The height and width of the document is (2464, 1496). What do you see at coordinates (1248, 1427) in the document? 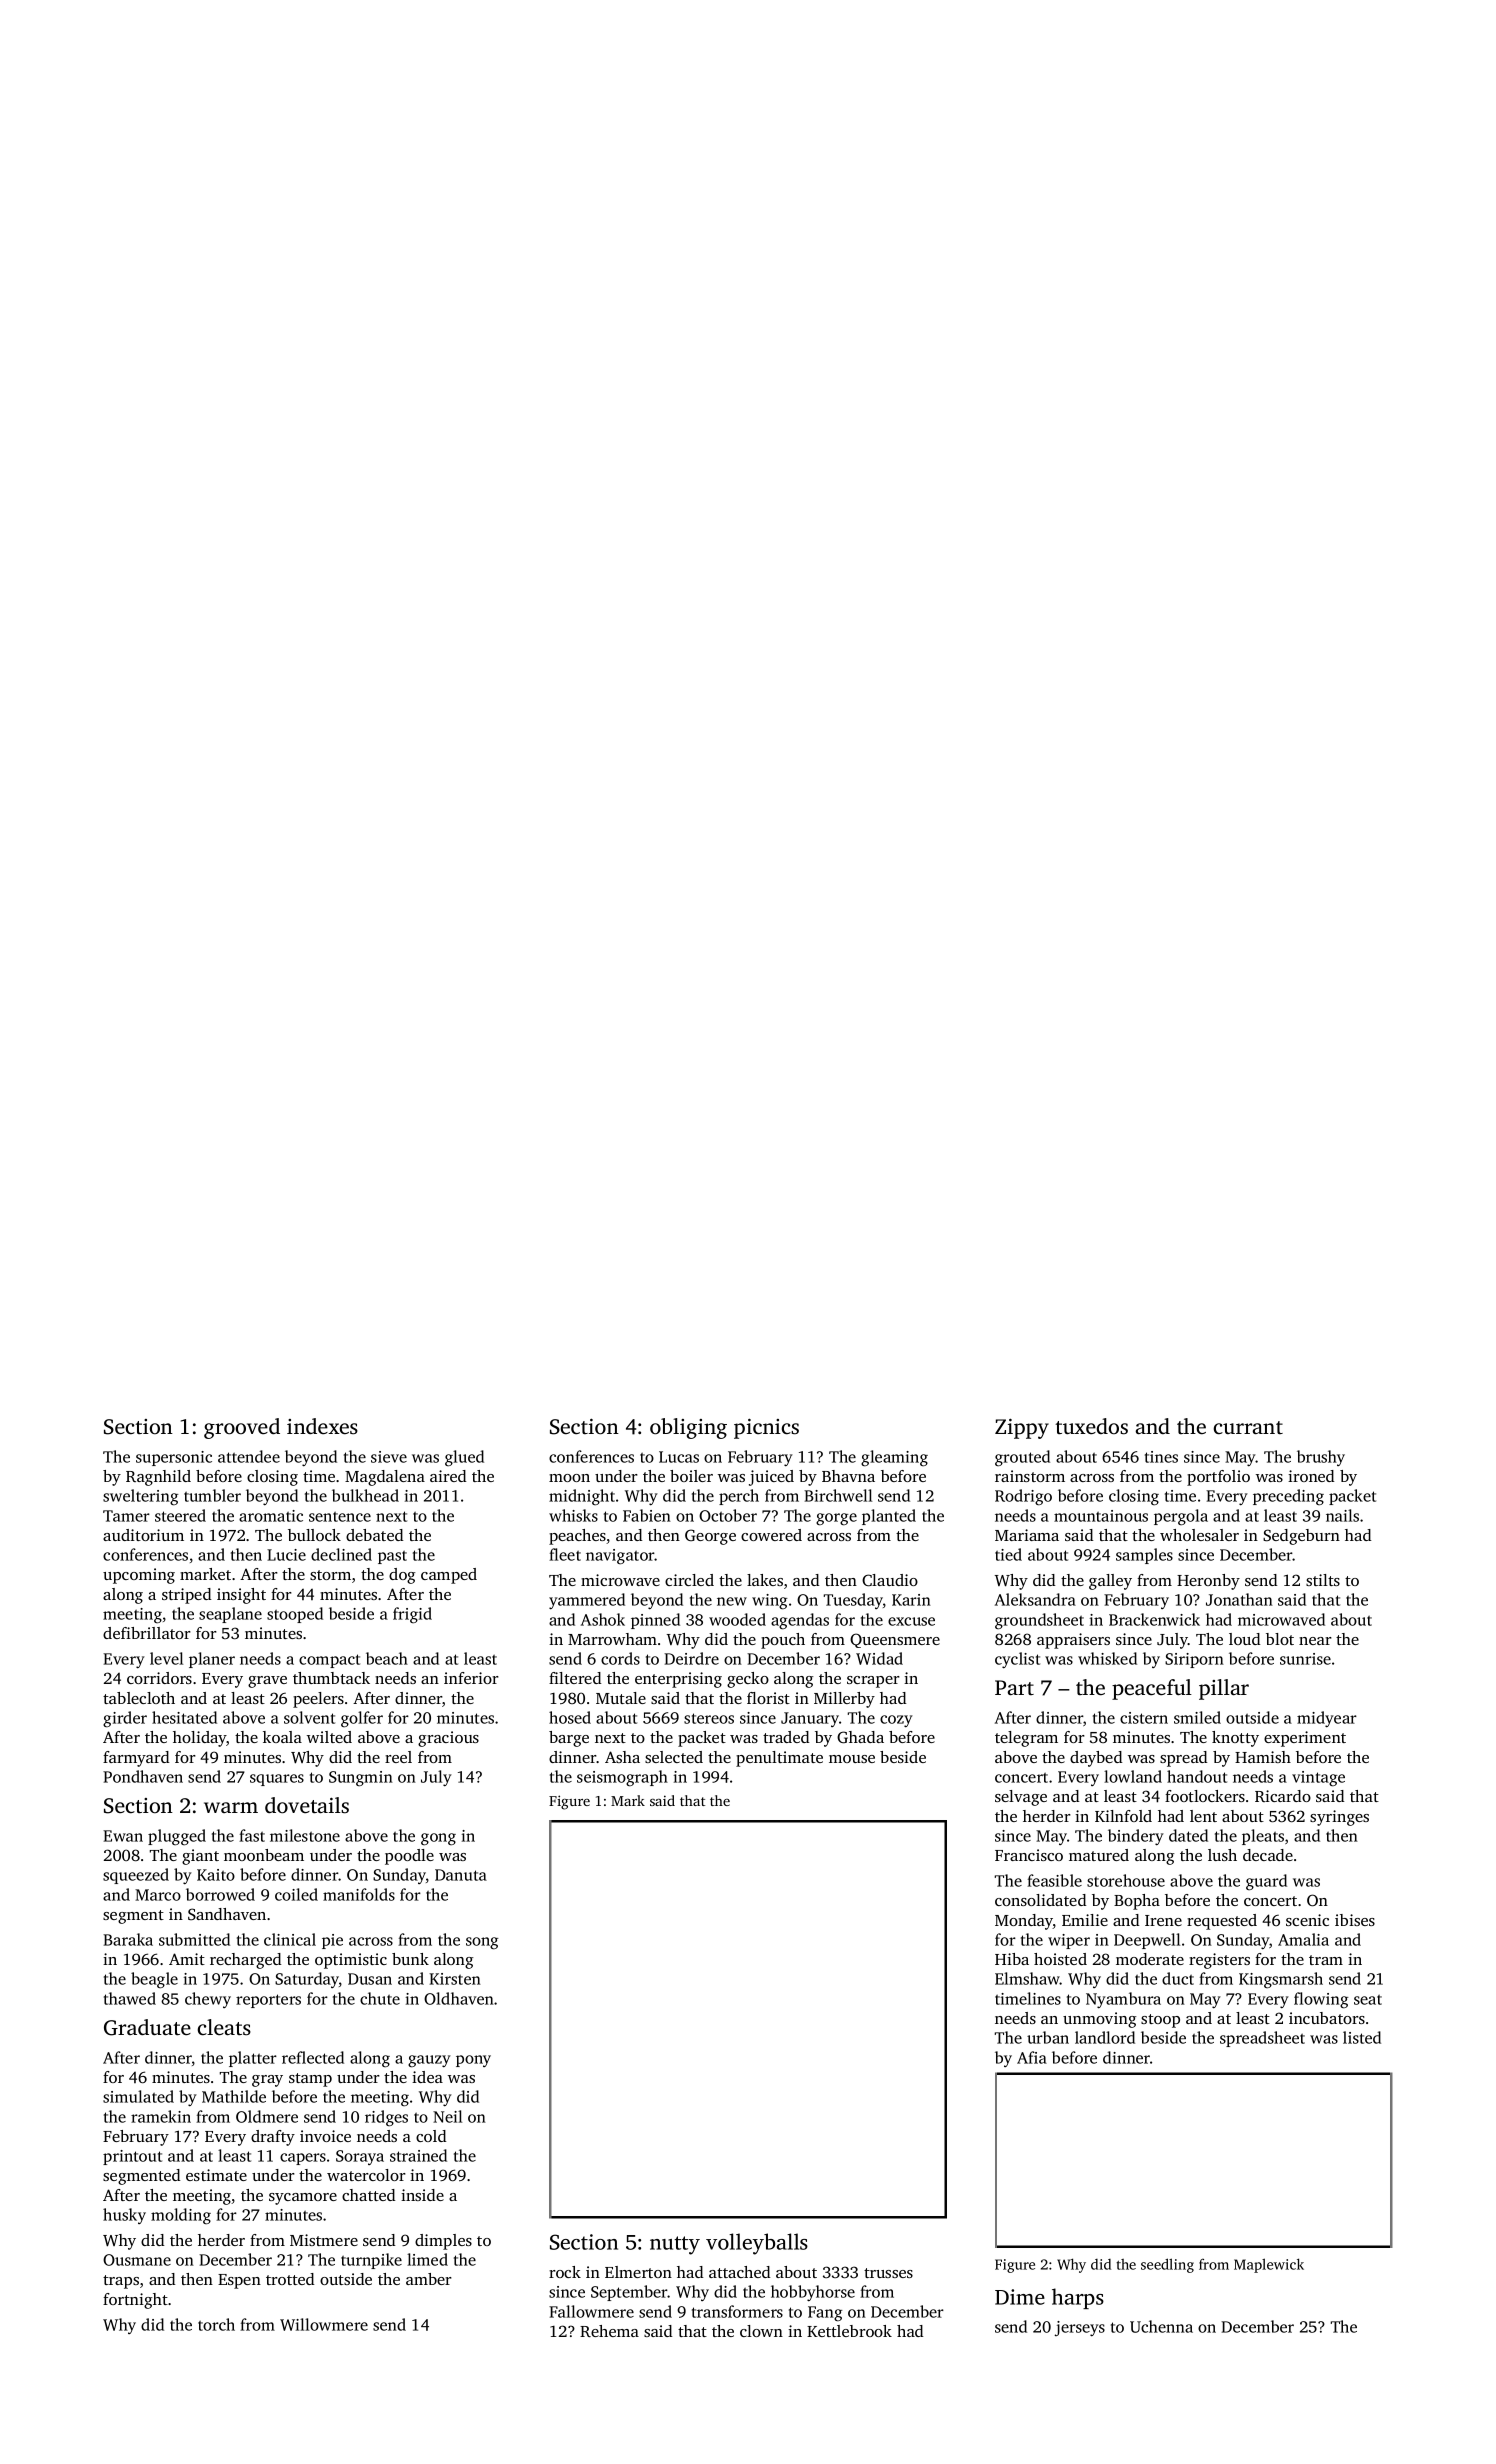
I see `currant` at bounding box center [1248, 1427].
